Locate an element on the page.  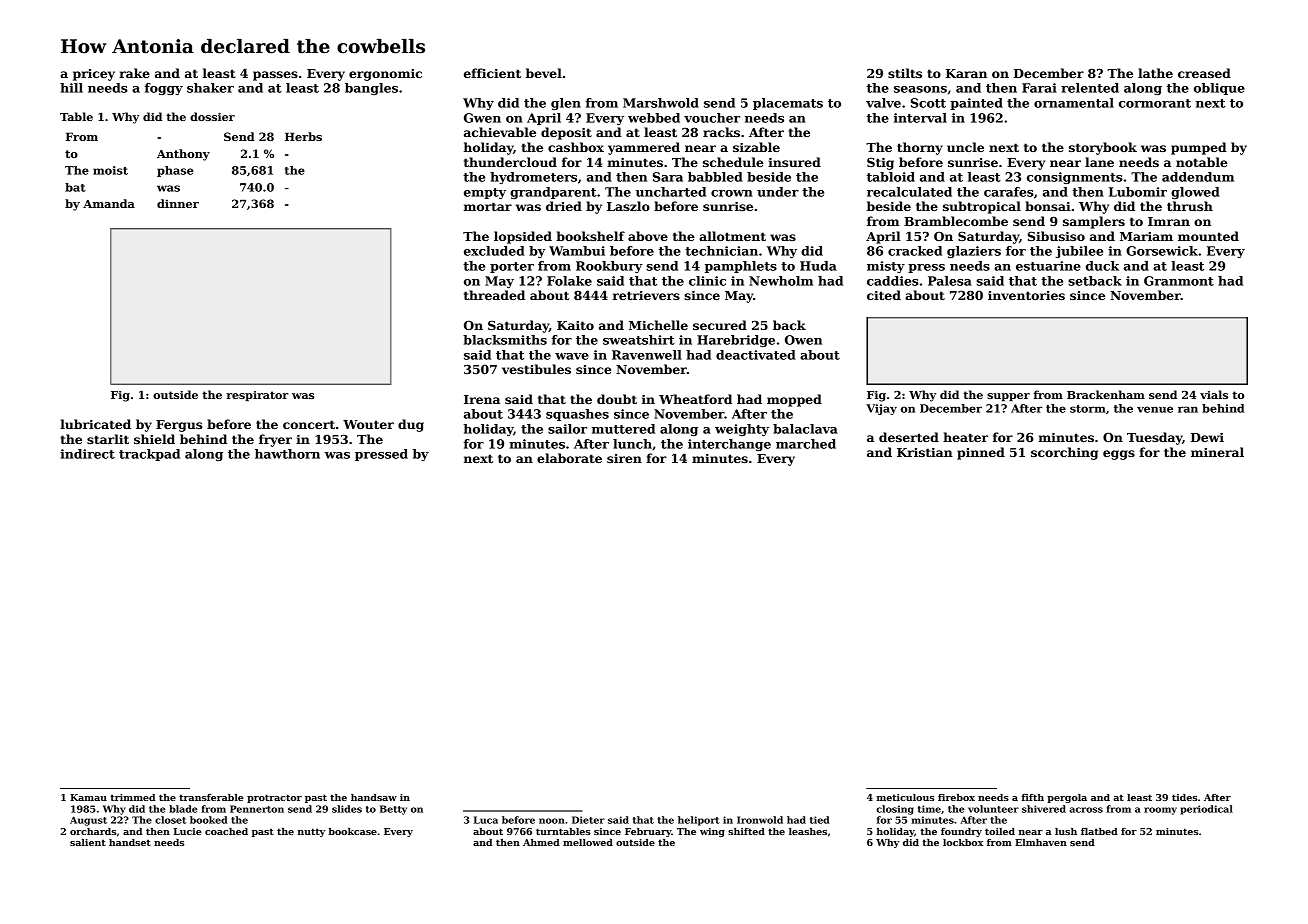
bevel is located at coordinates (544, 73).
